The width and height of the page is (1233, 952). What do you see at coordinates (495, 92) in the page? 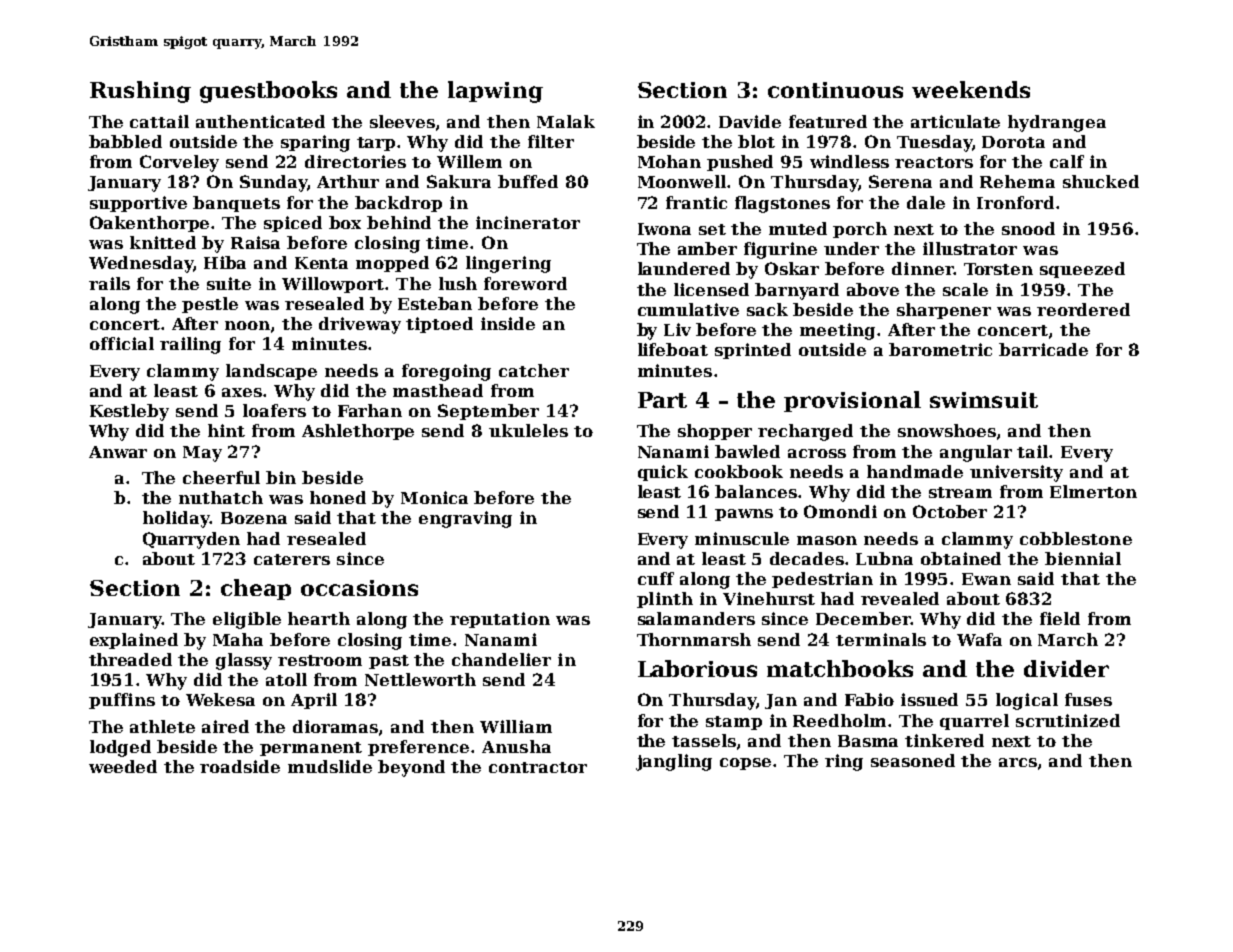
I see `lapwing` at bounding box center [495, 92].
